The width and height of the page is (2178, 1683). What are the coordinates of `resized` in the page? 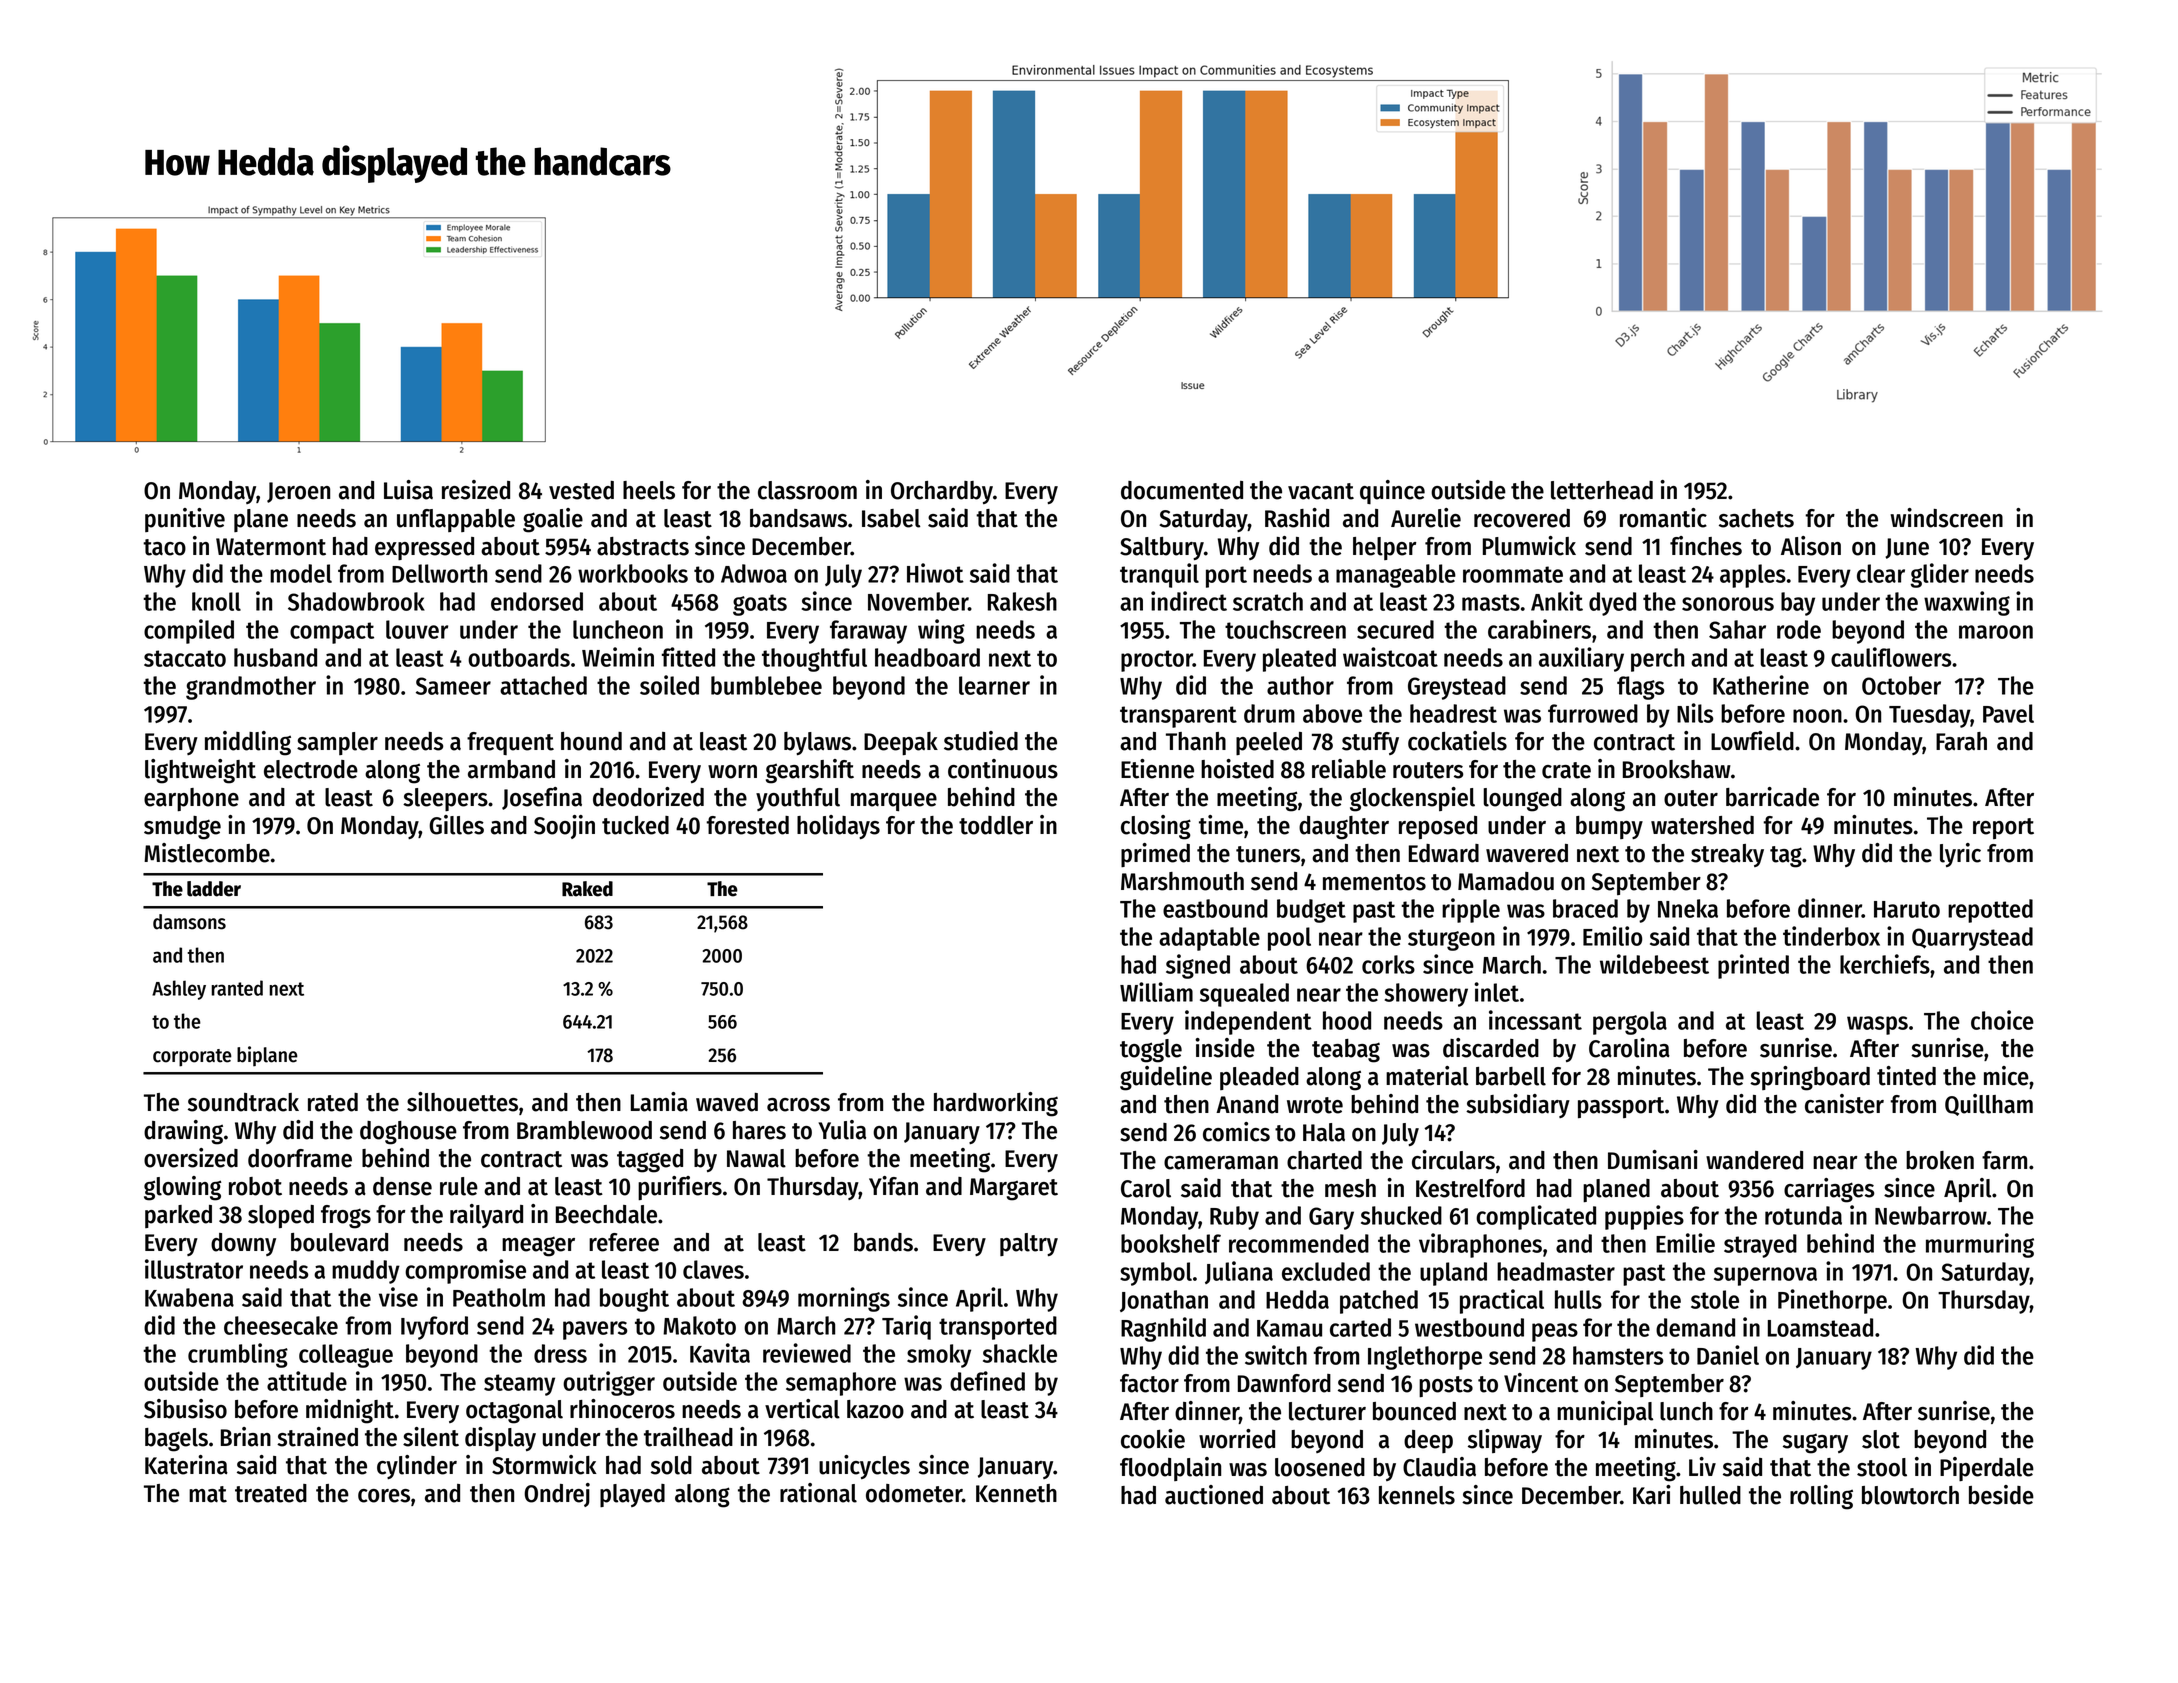 It's located at (476, 490).
